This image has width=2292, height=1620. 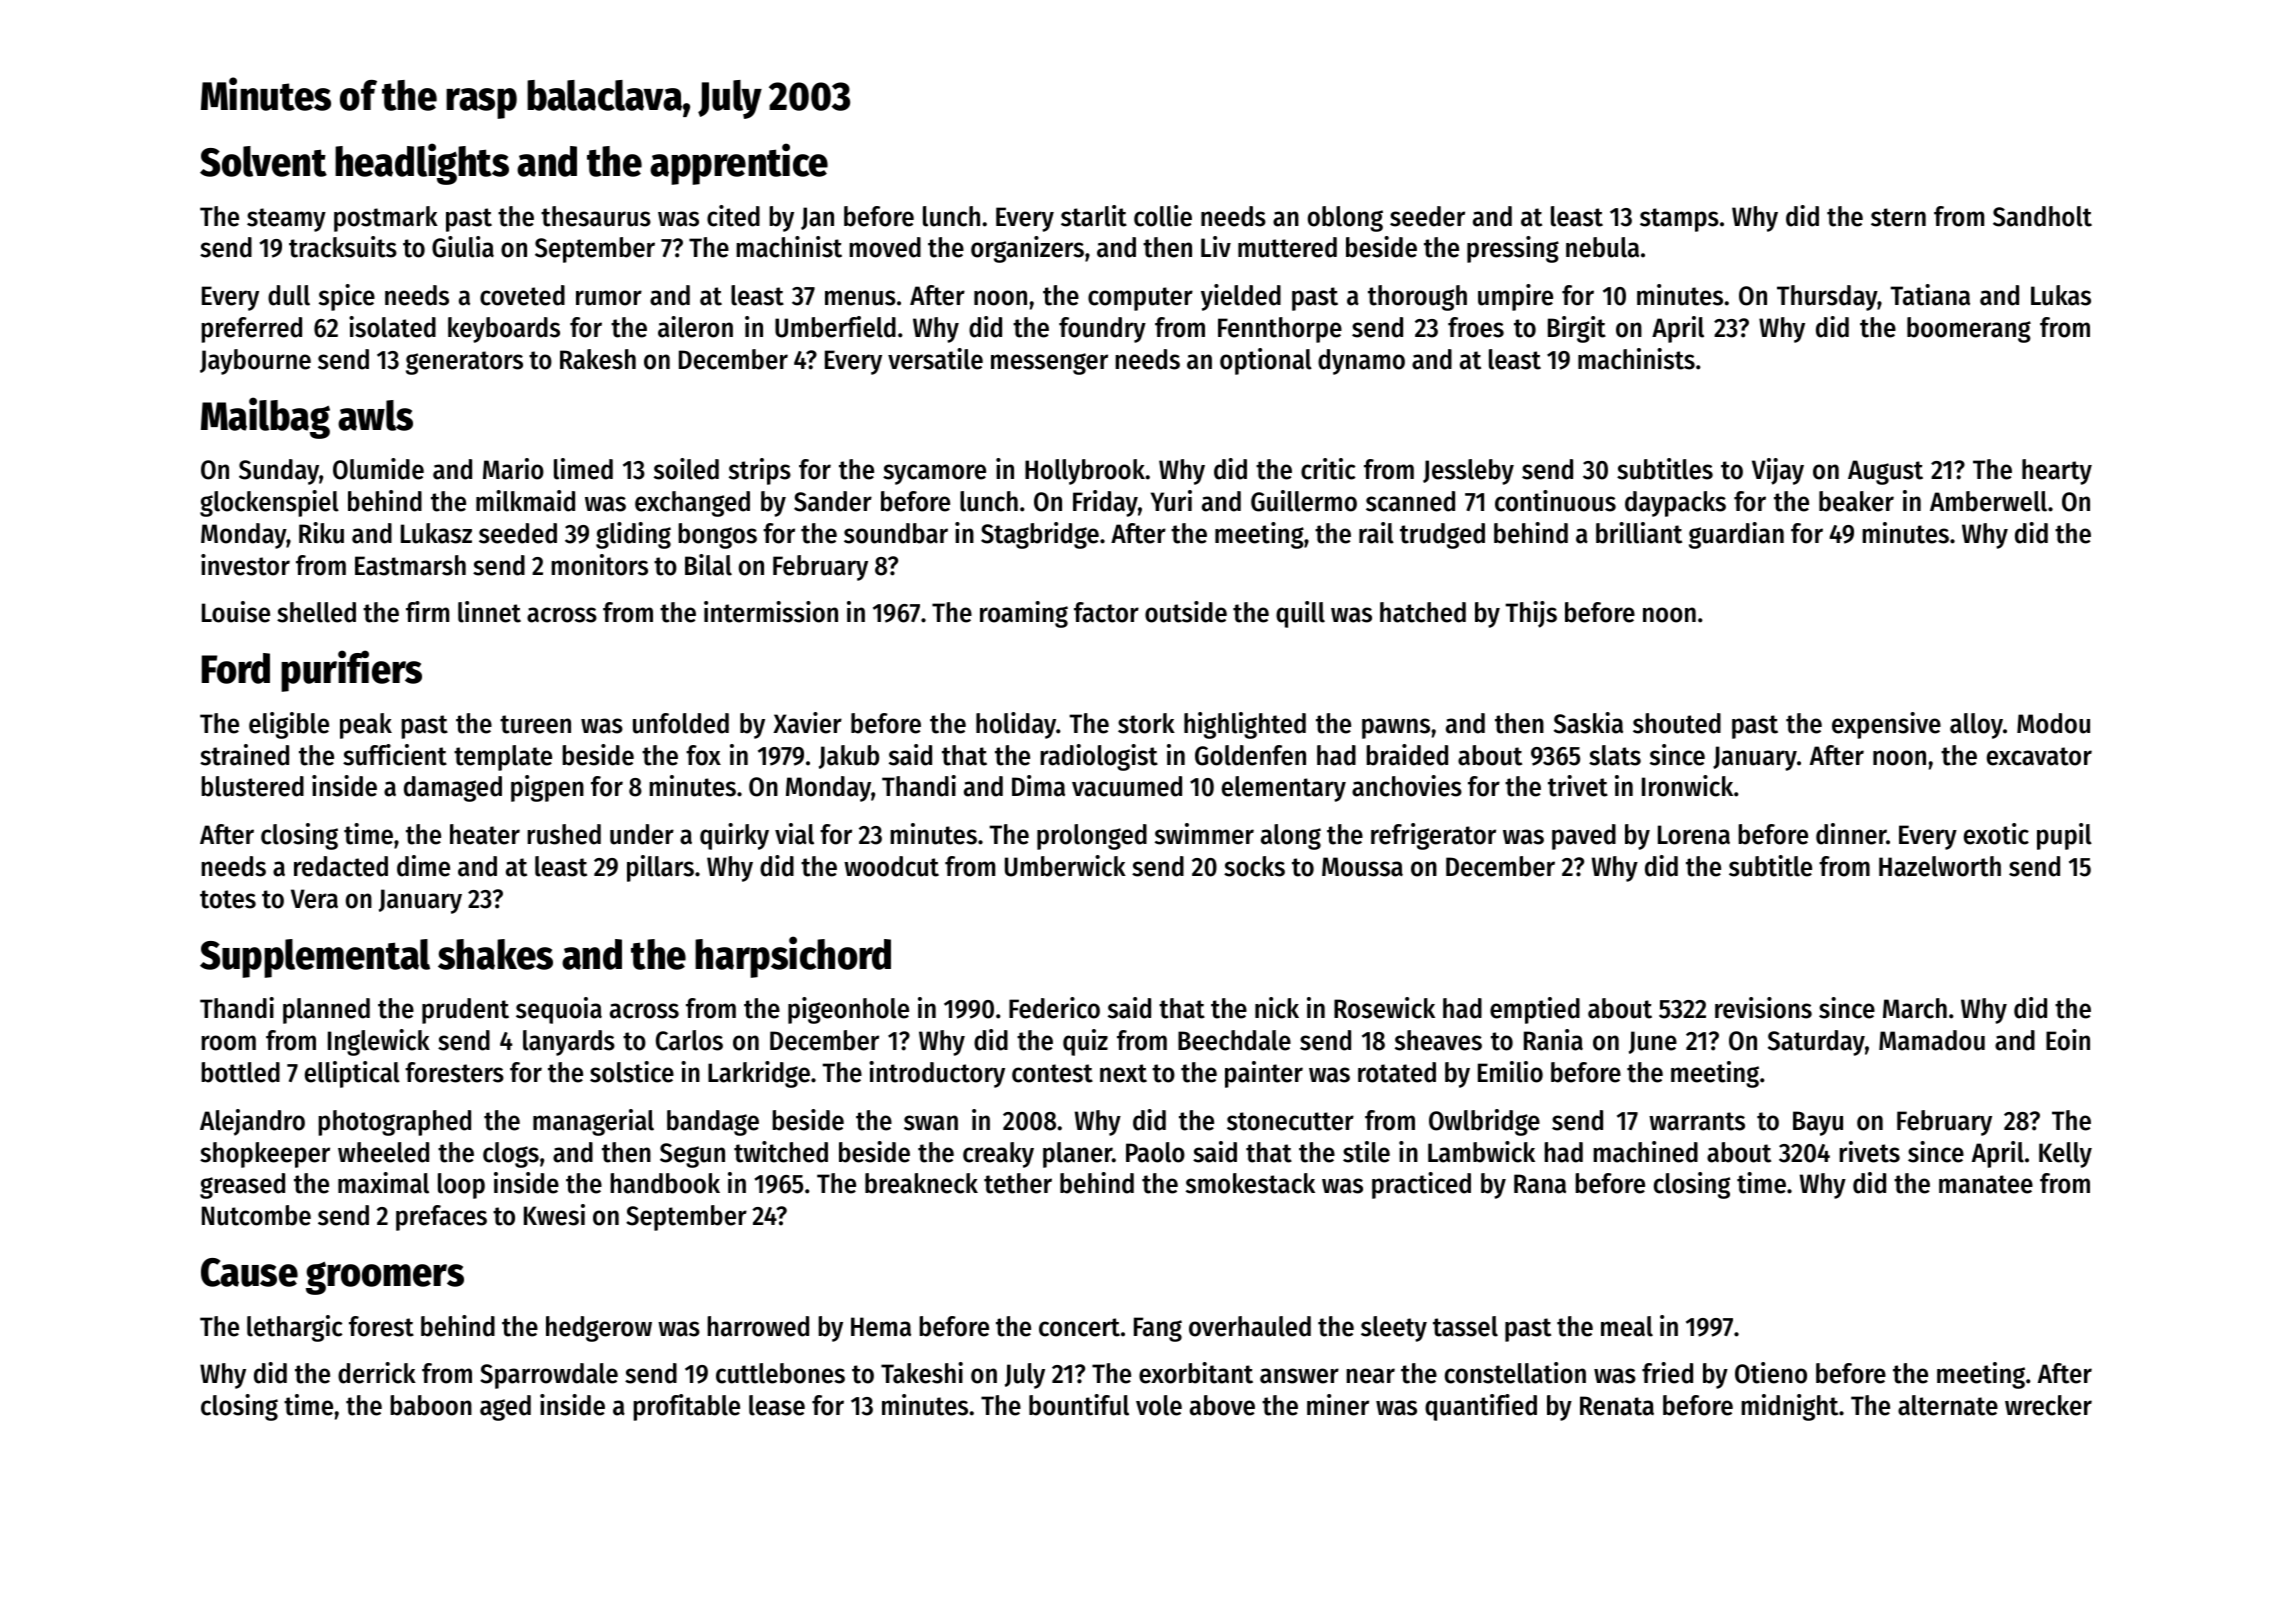 I want to click on Federico, so click(x=1054, y=1008).
